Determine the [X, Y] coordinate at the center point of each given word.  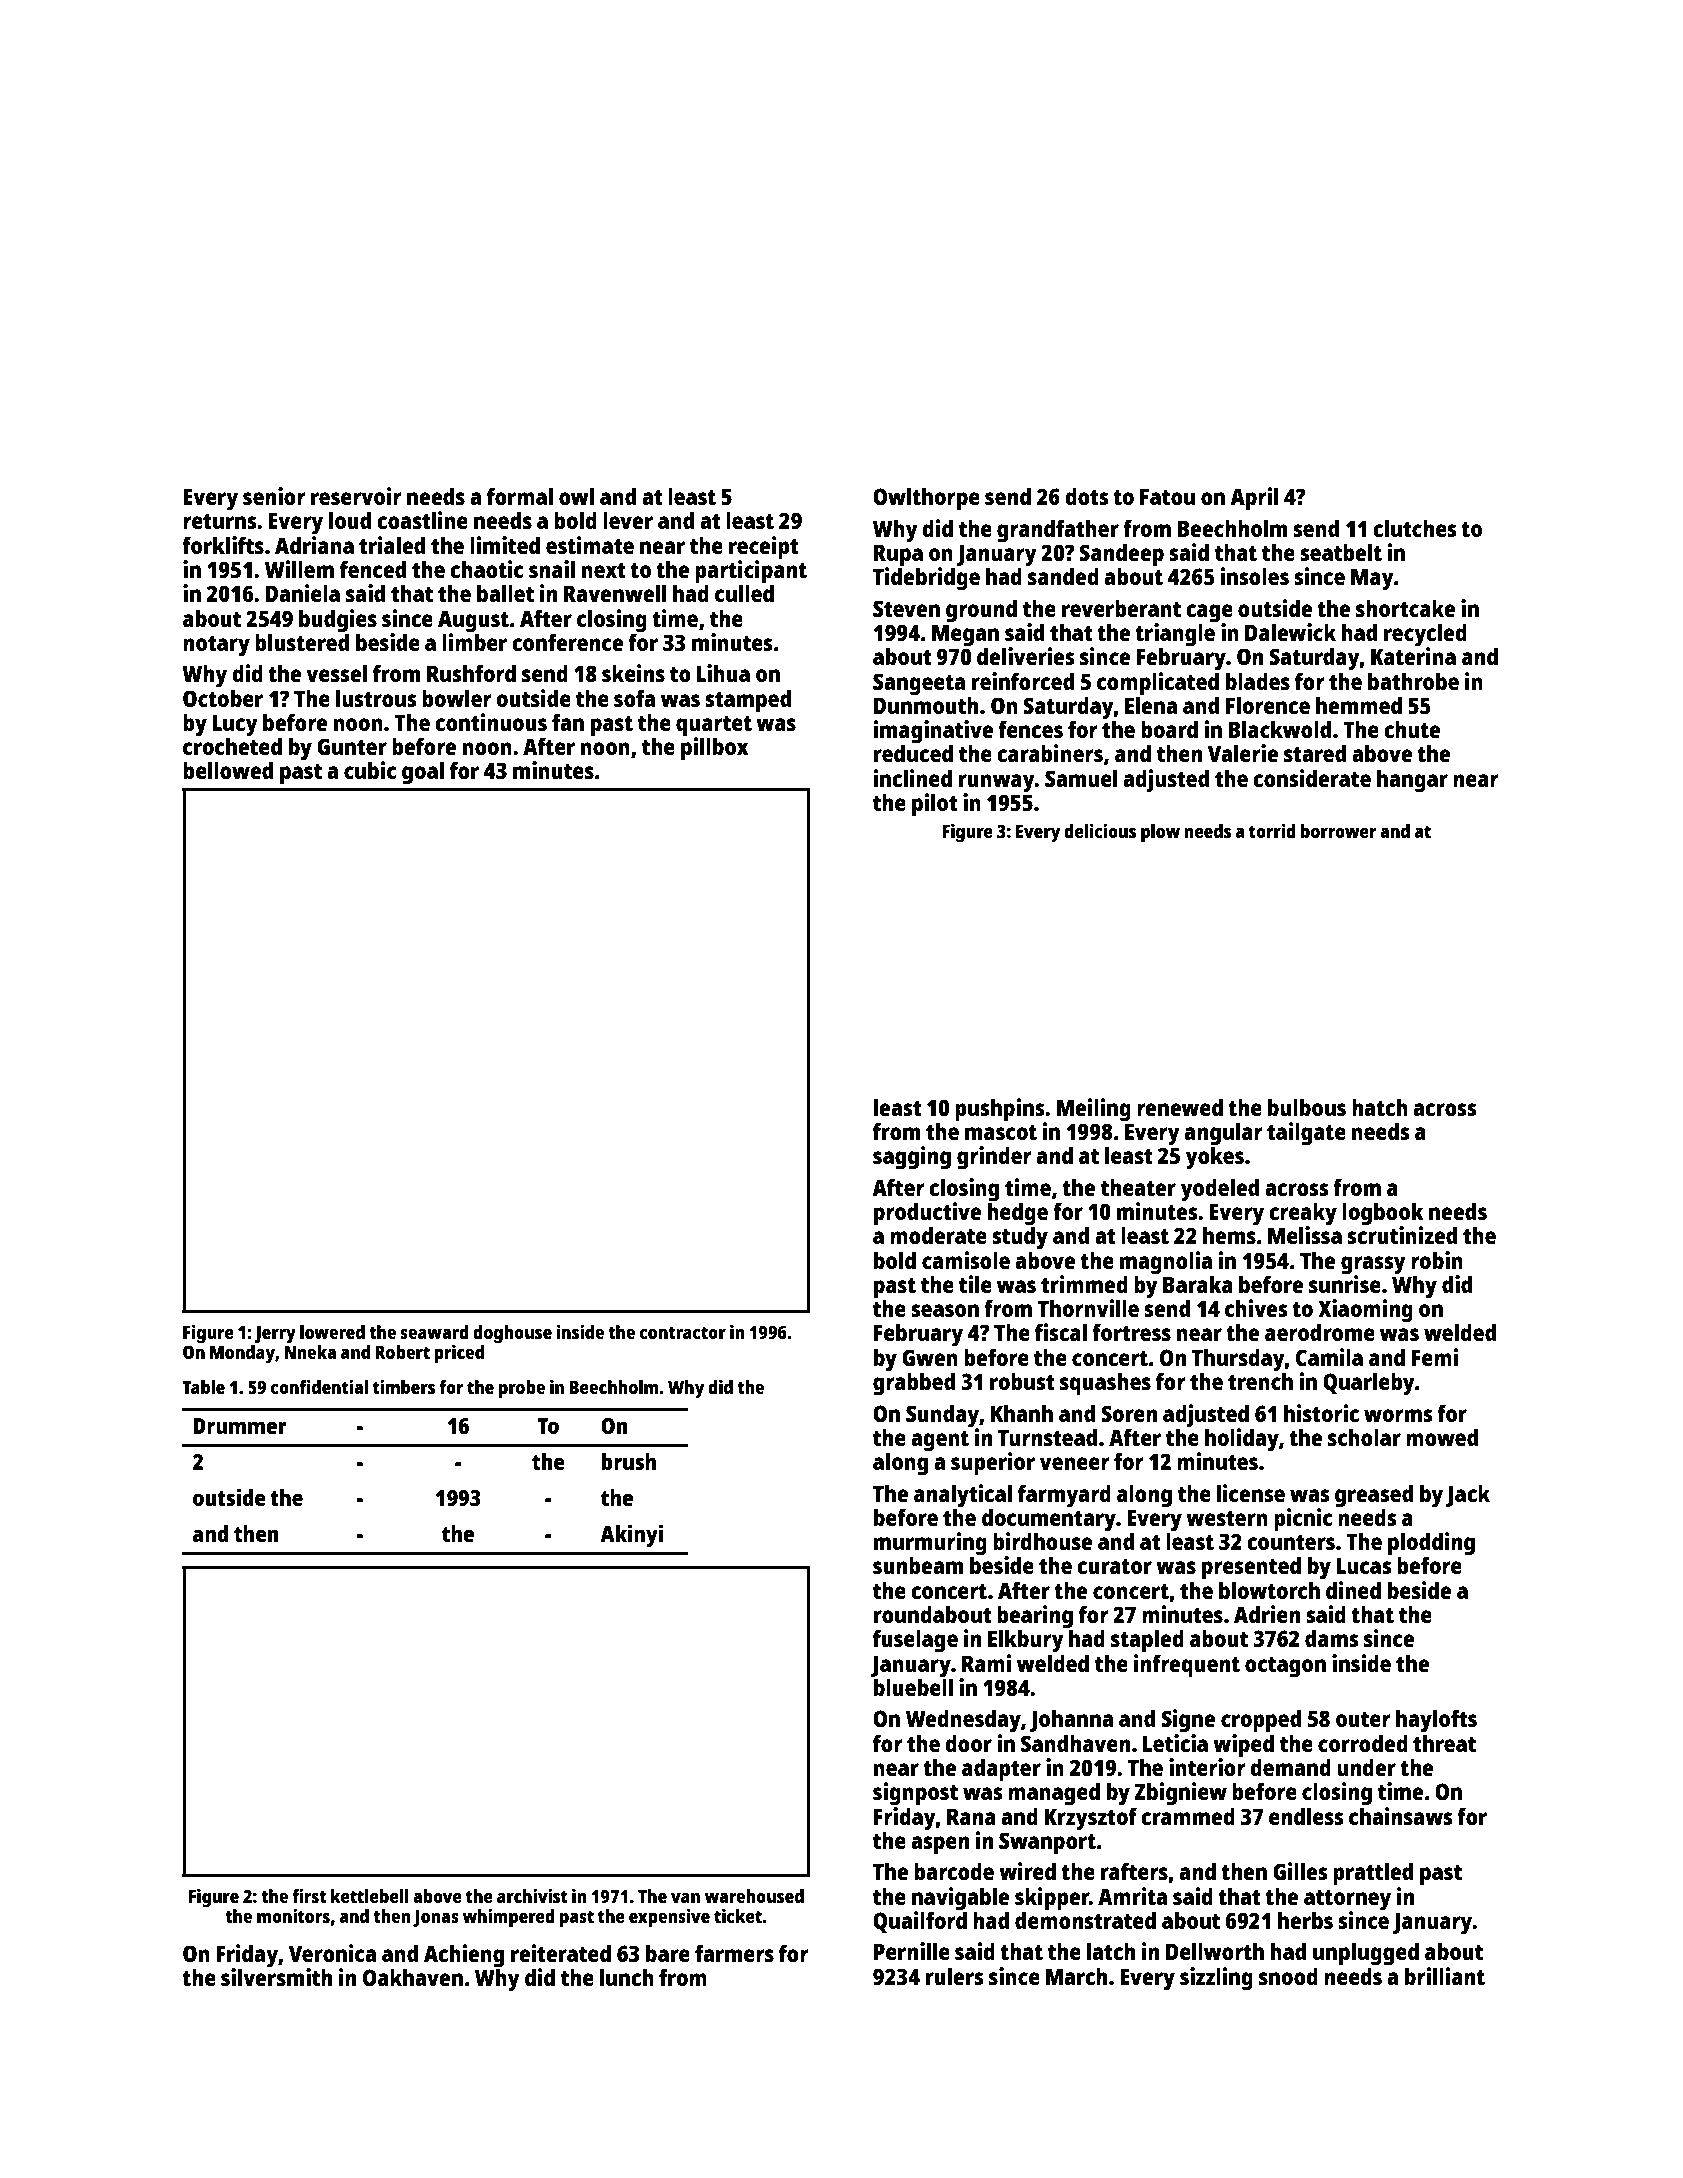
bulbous [1307, 1107]
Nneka [310, 1352]
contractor [683, 1333]
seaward [434, 1332]
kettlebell [369, 1896]
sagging [912, 1158]
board [1169, 729]
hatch [1380, 1107]
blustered [302, 642]
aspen [940, 1845]
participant [751, 572]
